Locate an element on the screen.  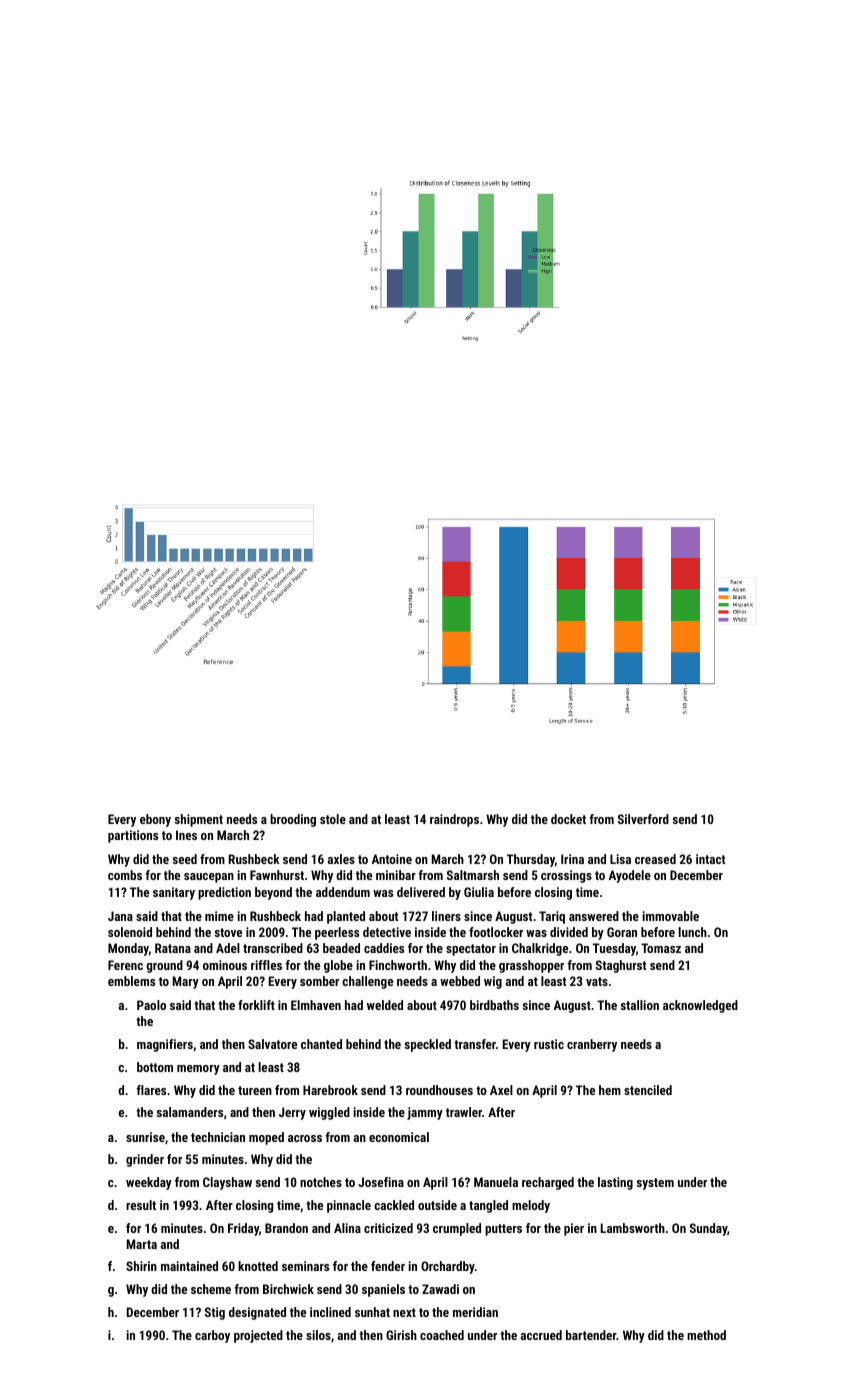
Lambsworth is located at coordinates (633, 1228).
